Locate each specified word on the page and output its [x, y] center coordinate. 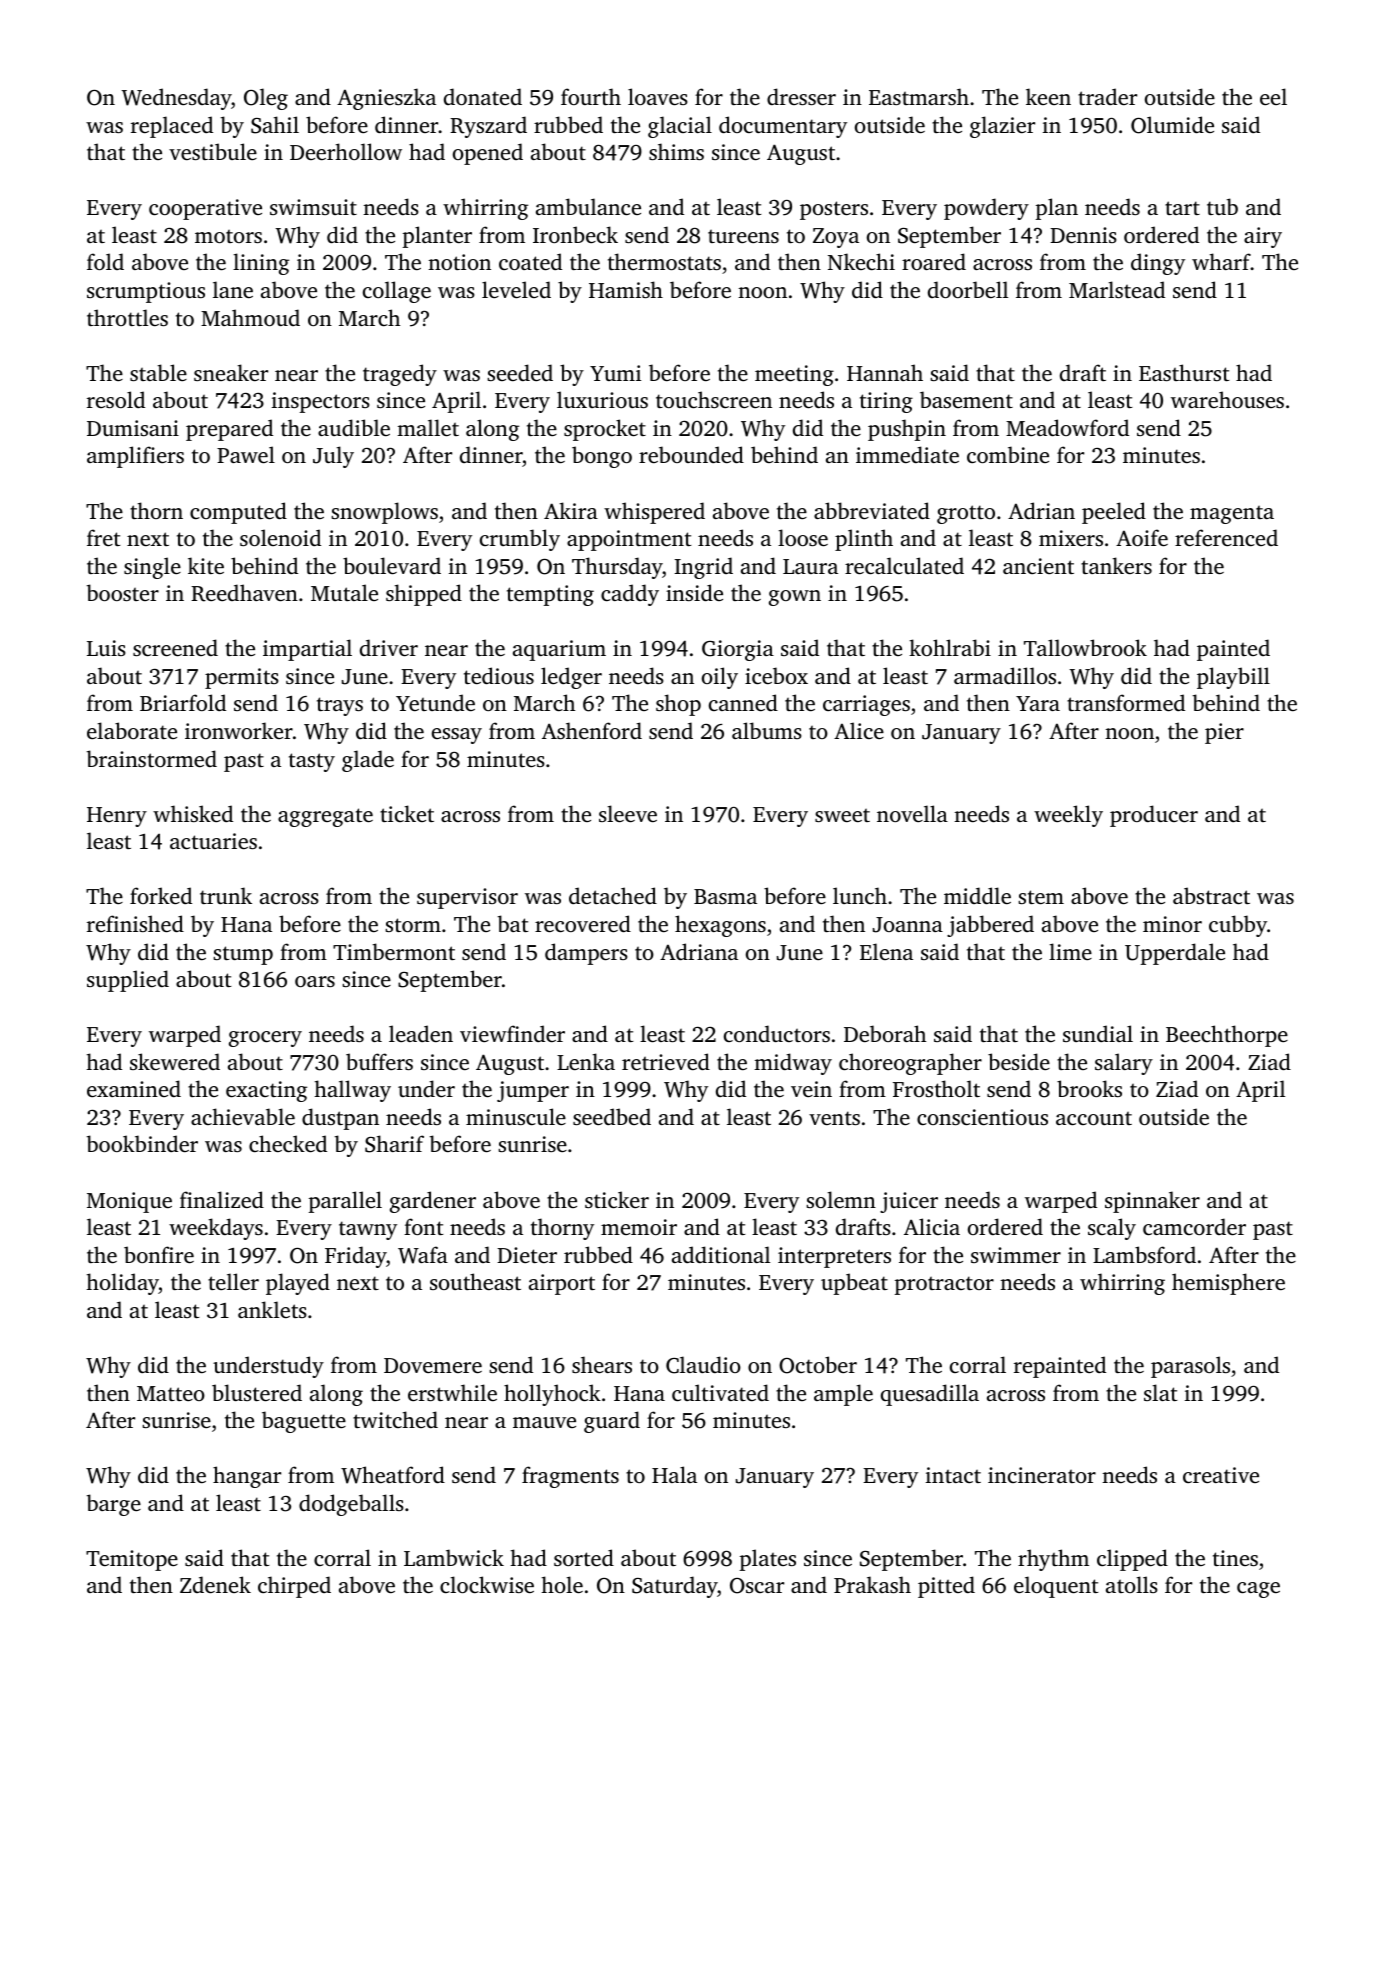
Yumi [615, 373]
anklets [272, 1309]
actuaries [213, 841]
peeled [1114, 513]
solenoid [280, 537]
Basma [725, 896]
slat [1161, 1392]
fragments [570, 1477]
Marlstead [1117, 289]
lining [261, 264]
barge [113, 1505]
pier [1224, 733]
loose [803, 537]
